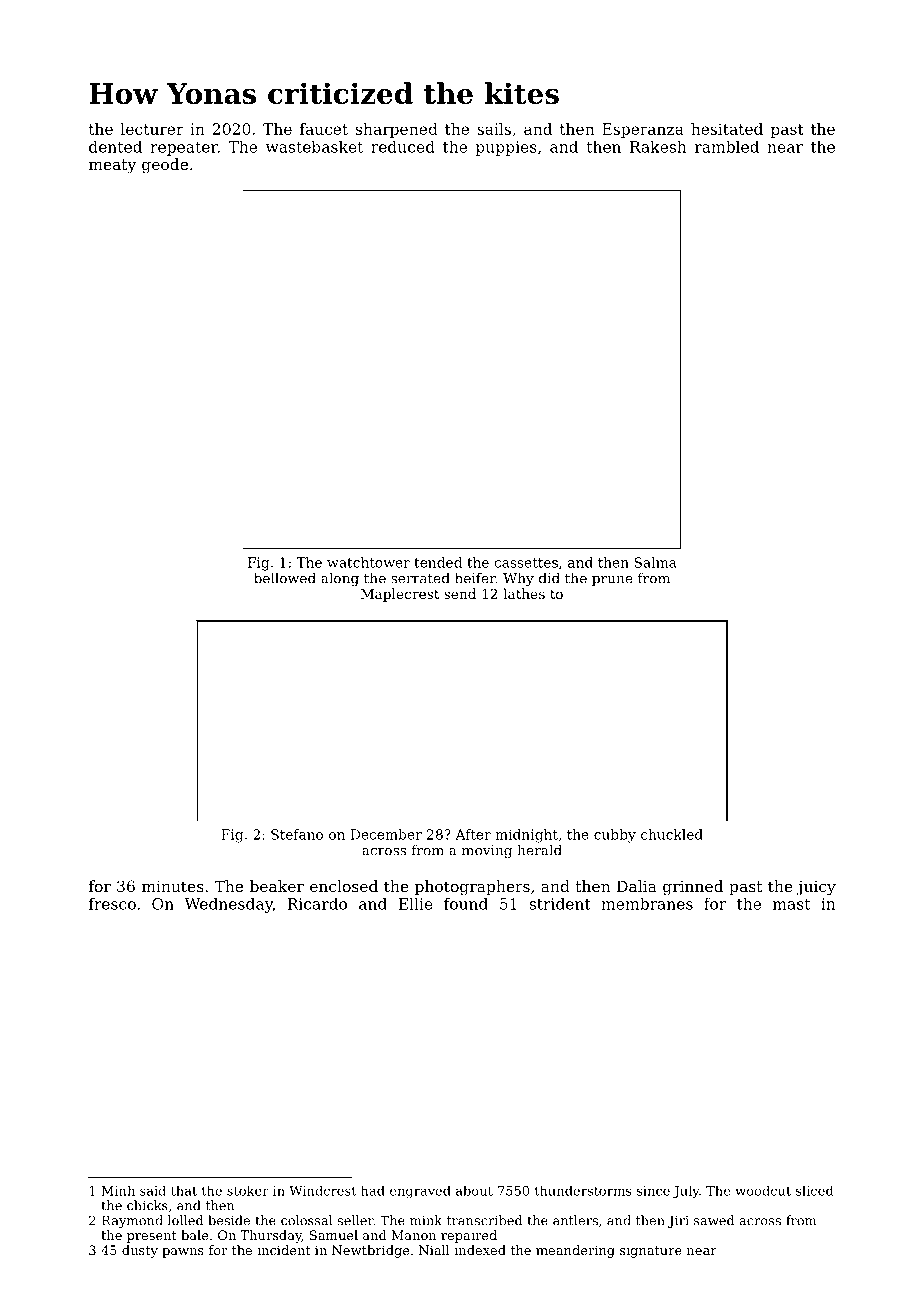  What do you see at coordinates (415, 903) in the page?
I see `Ellie` at bounding box center [415, 903].
